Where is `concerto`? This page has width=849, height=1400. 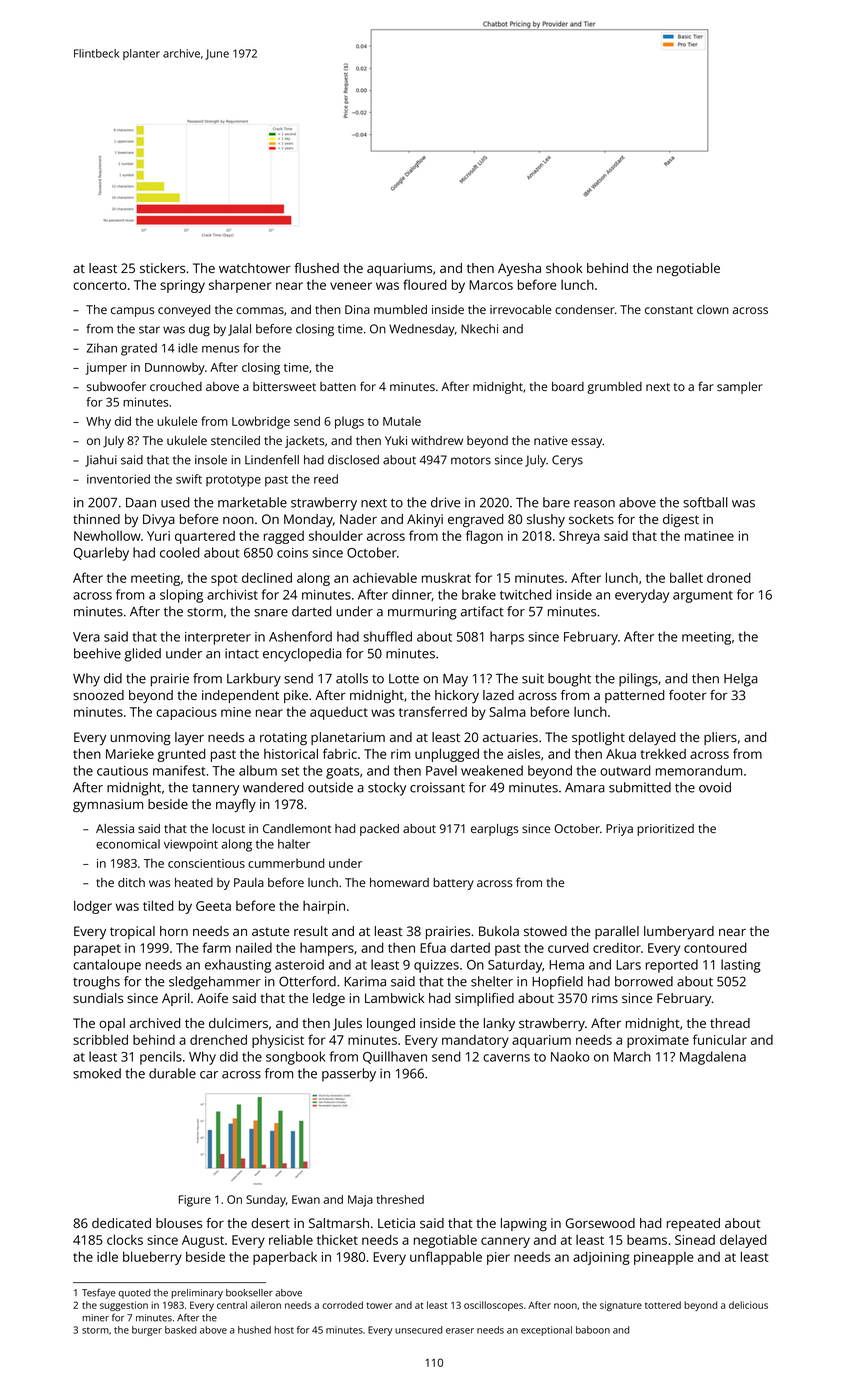
concerto is located at coordinates (99, 285).
